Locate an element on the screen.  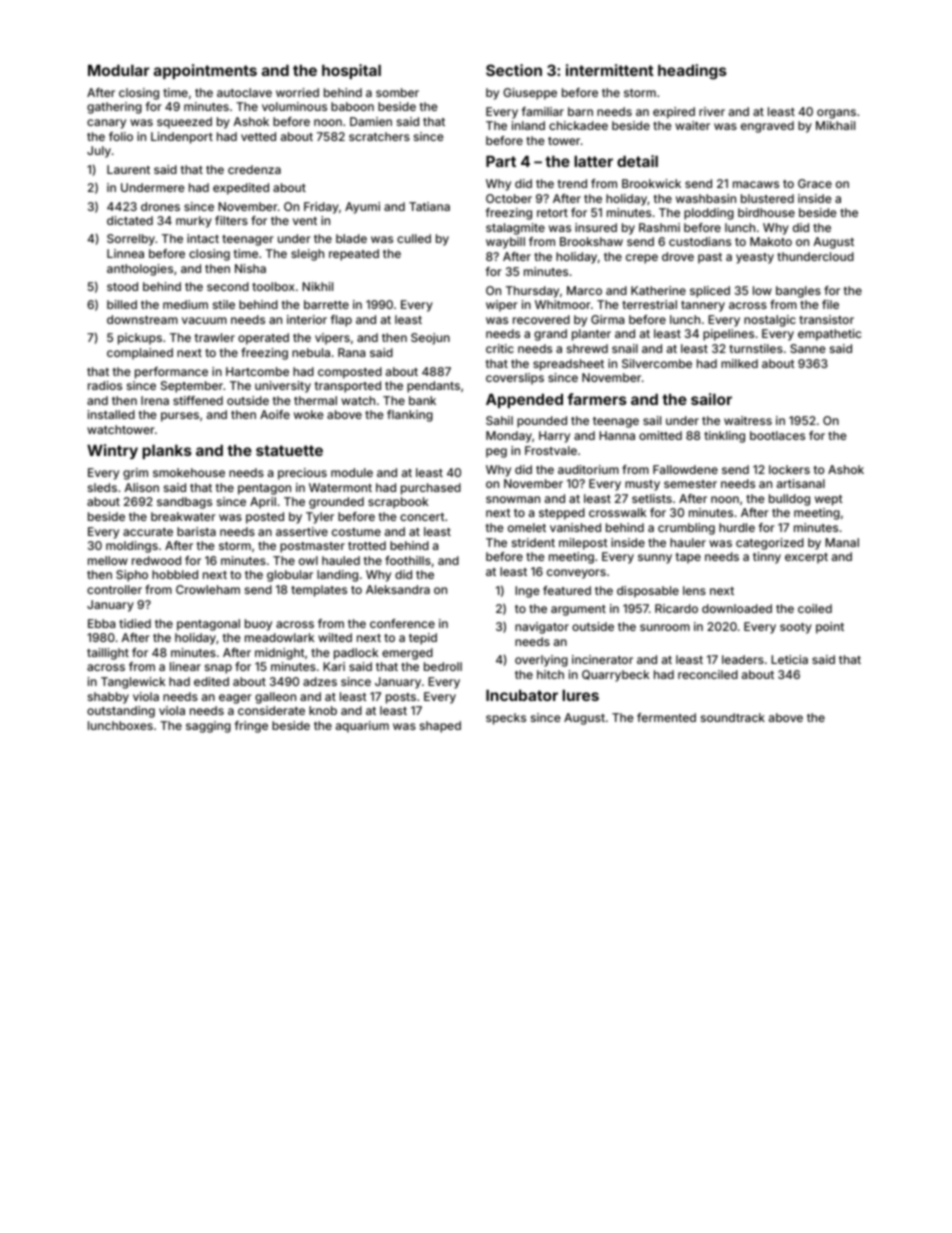
headings is located at coordinates (692, 72).
